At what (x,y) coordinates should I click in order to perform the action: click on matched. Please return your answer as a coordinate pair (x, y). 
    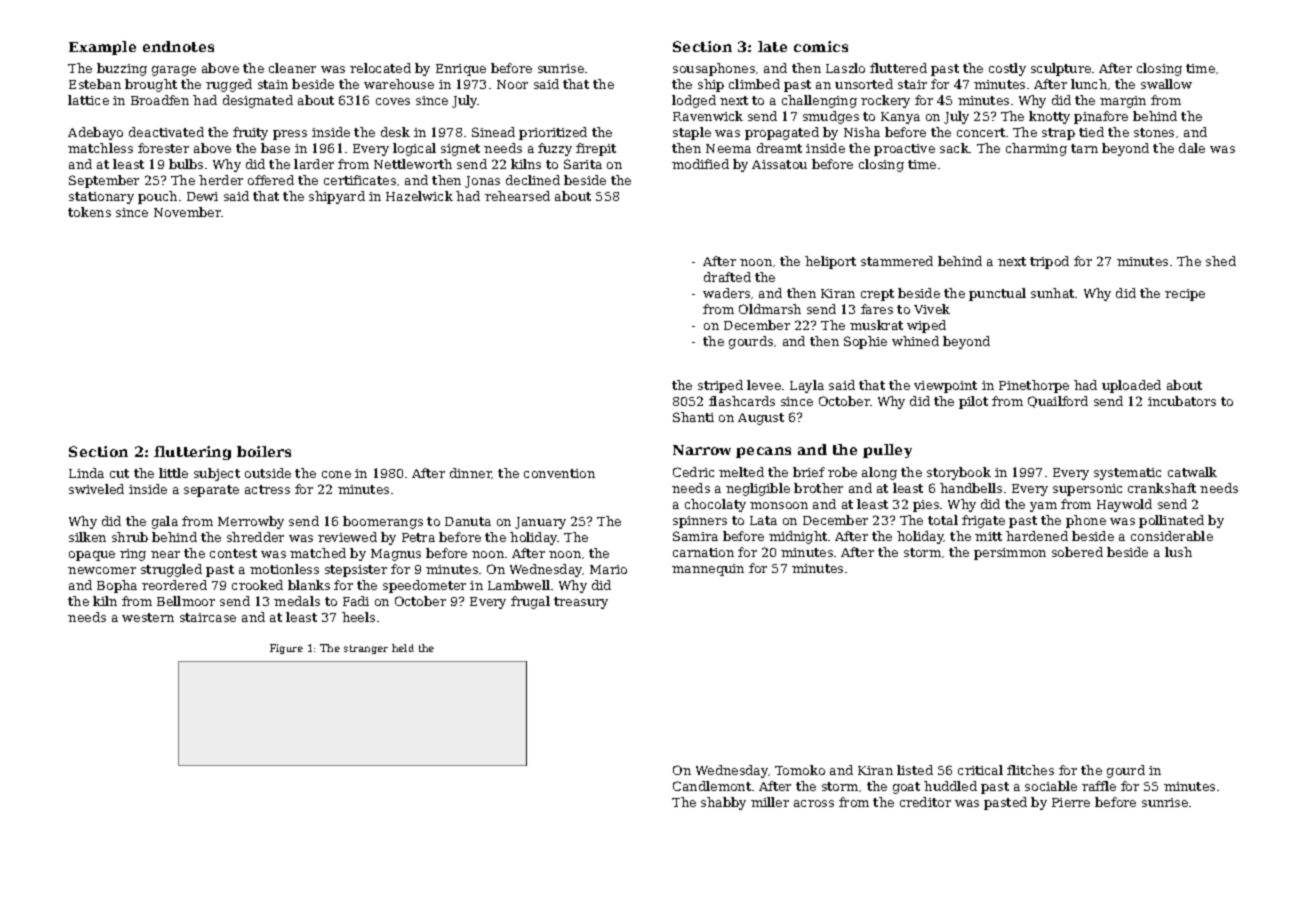
    Looking at the image, I should click on (318, 553).
